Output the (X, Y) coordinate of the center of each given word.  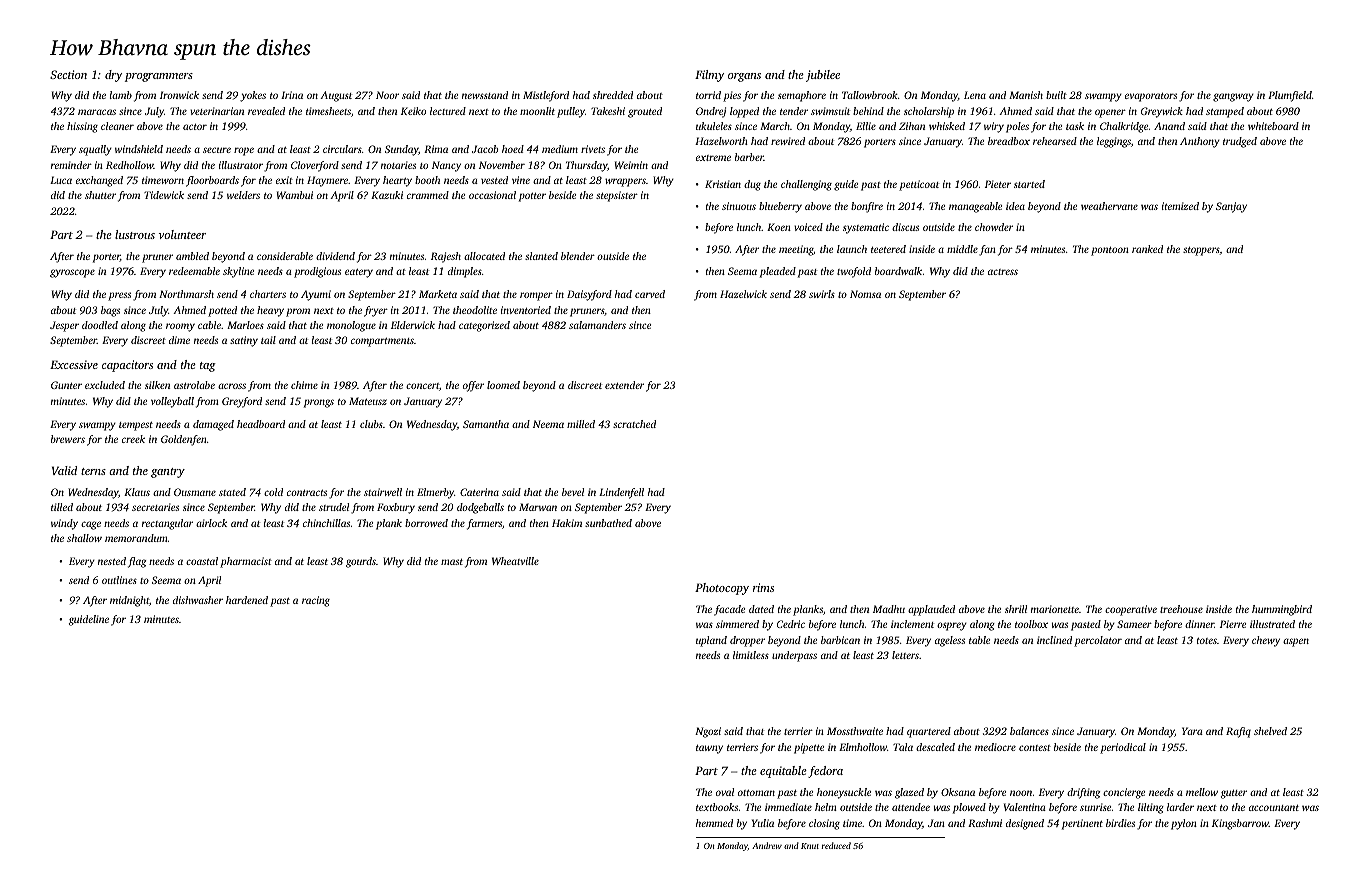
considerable (285, 256)
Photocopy (722, 589)
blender (578, 256)
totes (1207, 641)
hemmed (714, 823)
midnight (129, 601)
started (1029, 184)
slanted (541, 256)
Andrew (767, 845)
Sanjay (1231, 207)
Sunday (401, 150)
